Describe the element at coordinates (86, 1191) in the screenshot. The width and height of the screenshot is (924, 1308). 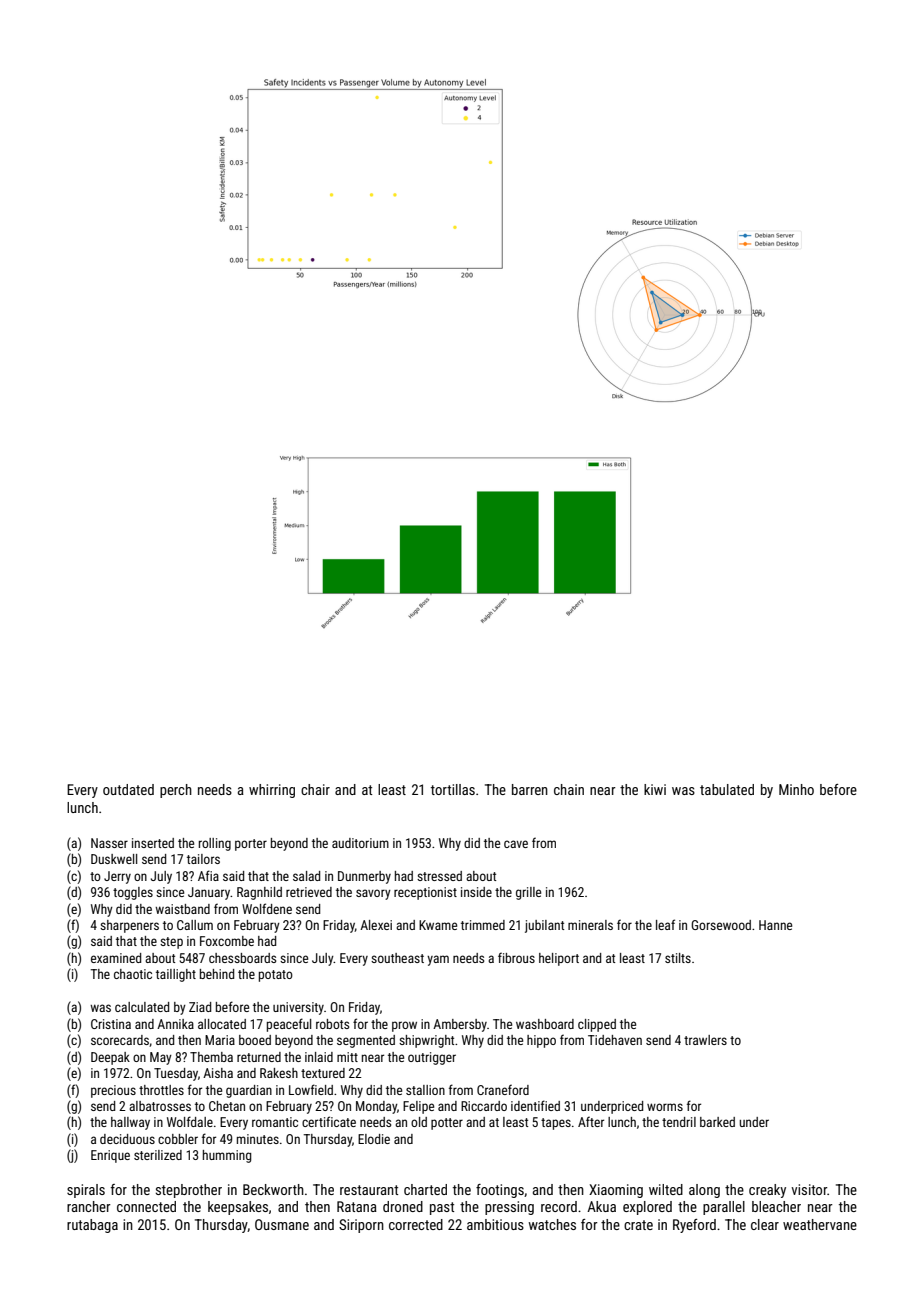
I see `spirals` at that location.
